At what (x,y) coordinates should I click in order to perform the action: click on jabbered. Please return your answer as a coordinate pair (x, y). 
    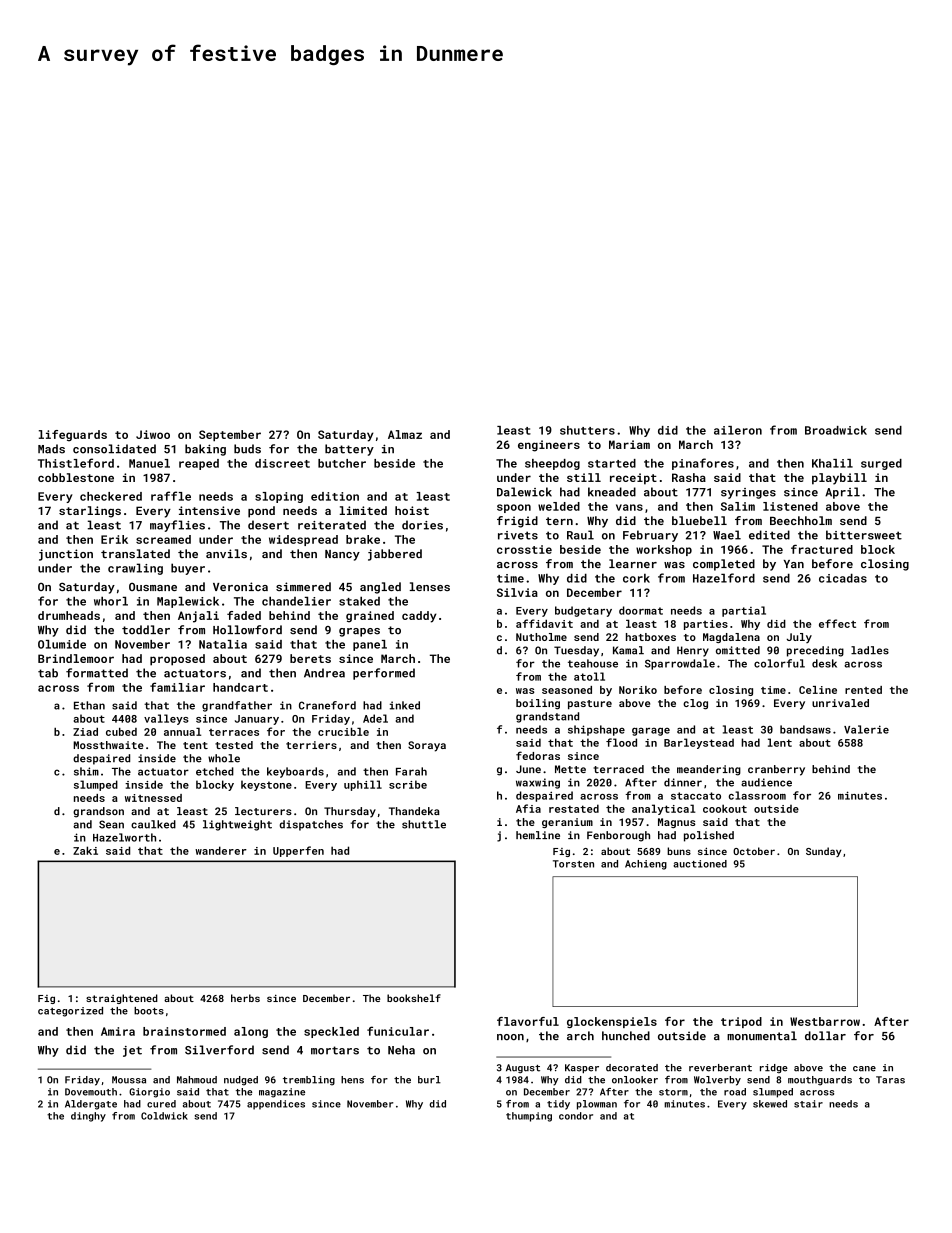
    Looking at the image, I should click on (395, 555).
